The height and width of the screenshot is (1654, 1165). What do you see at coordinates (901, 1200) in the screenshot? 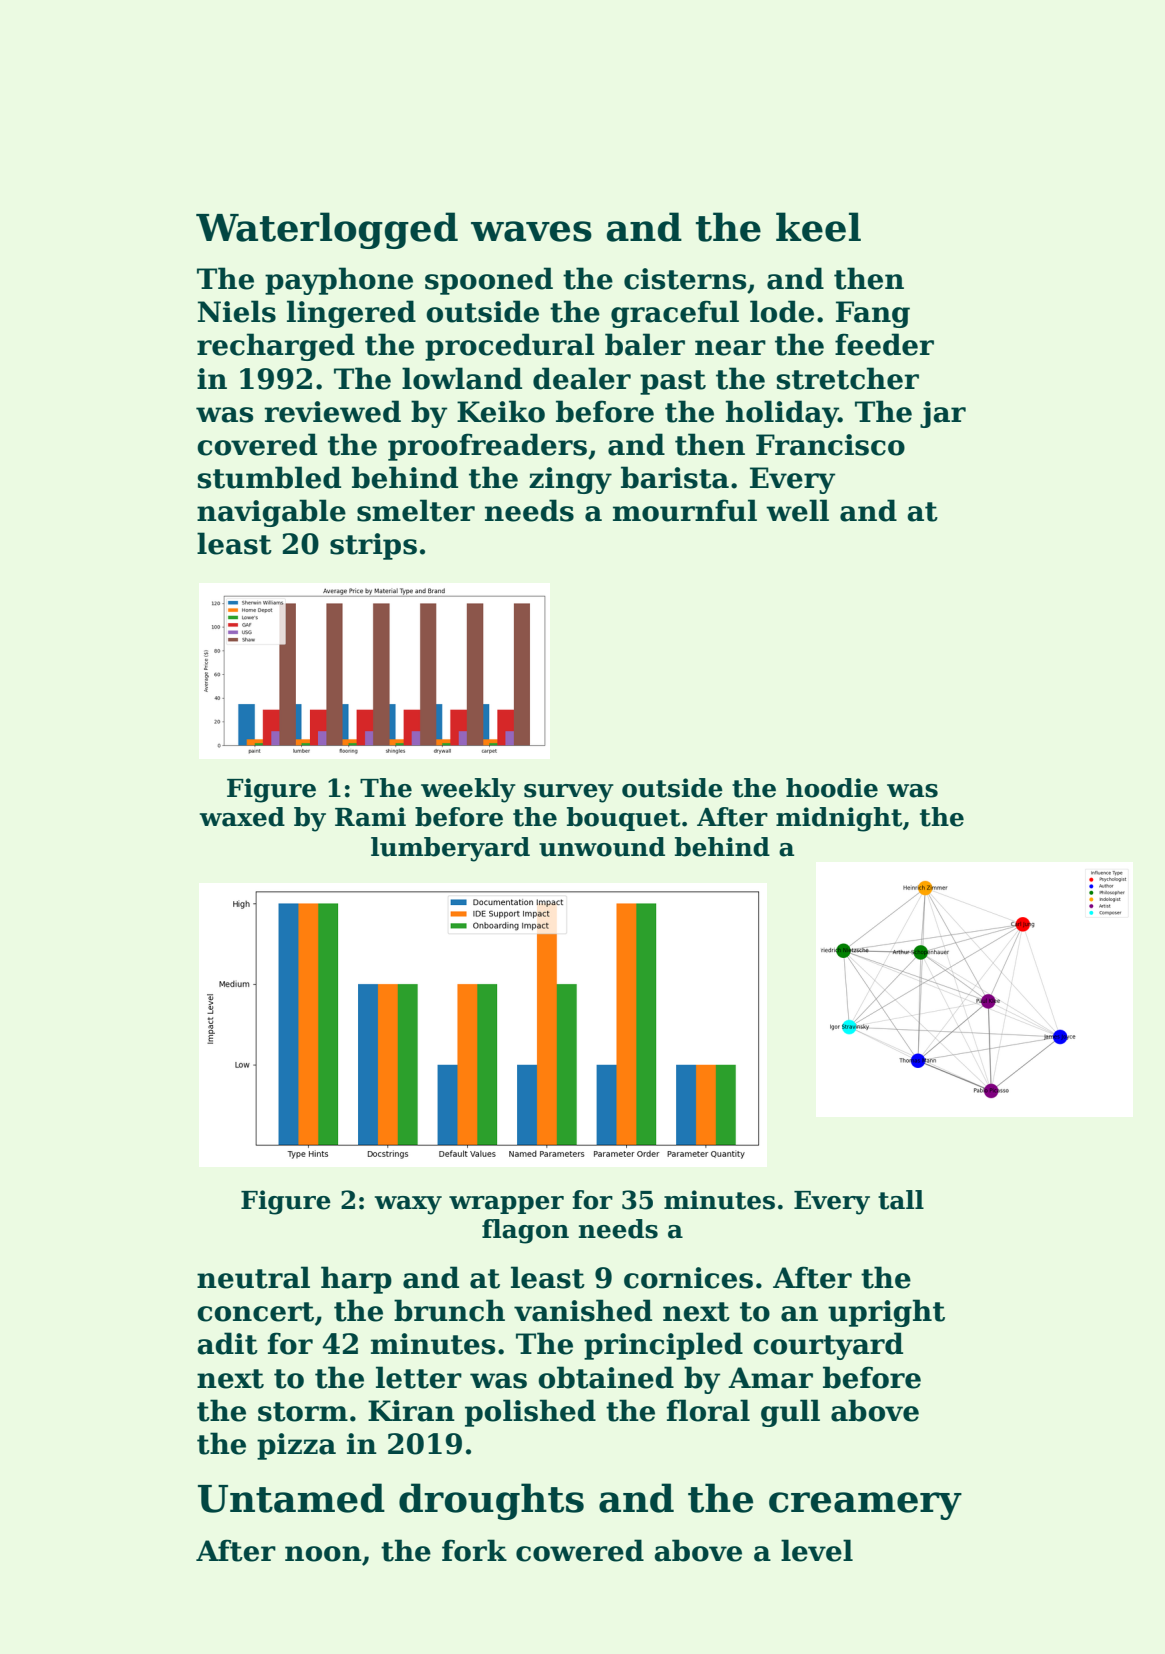
I see `tall` at bounding box center [901, 1200].
